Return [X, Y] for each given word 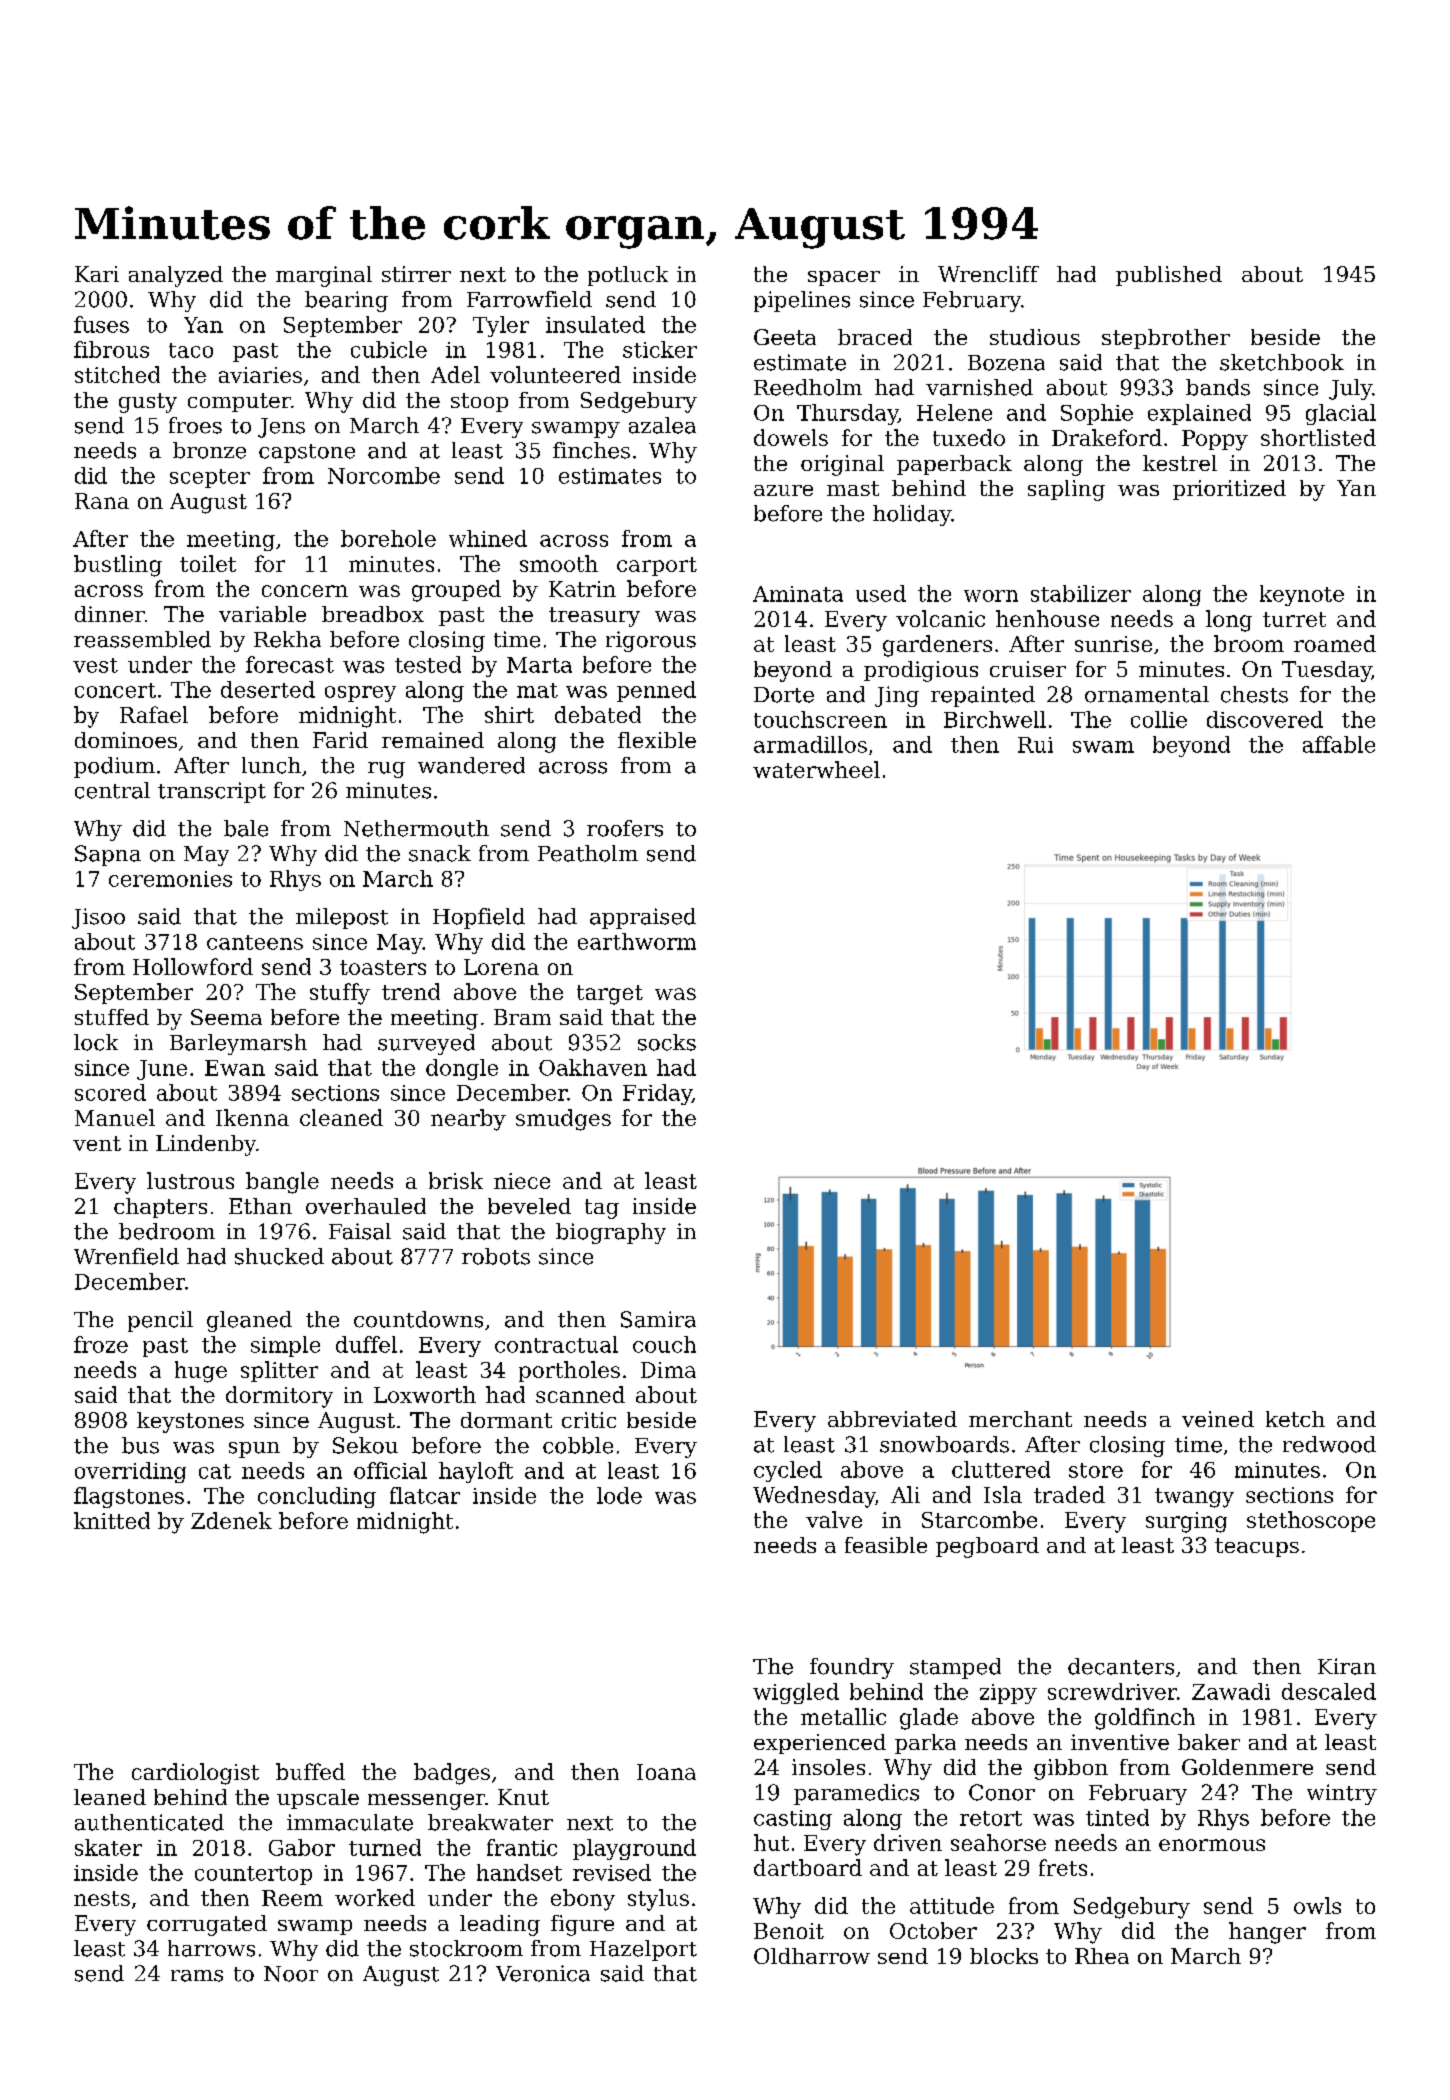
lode [619, 1495]
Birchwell [995, 719]
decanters [1121, 1666]
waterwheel [816, 769]
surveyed [426, 1044]
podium [114, 767]
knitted [112, 1520]
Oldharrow [812, 1956]
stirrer [416, 274]
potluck [628, 276]
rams [197, 1976]
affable [1339, 744]
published [1169, 276]
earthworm [637, 941]
